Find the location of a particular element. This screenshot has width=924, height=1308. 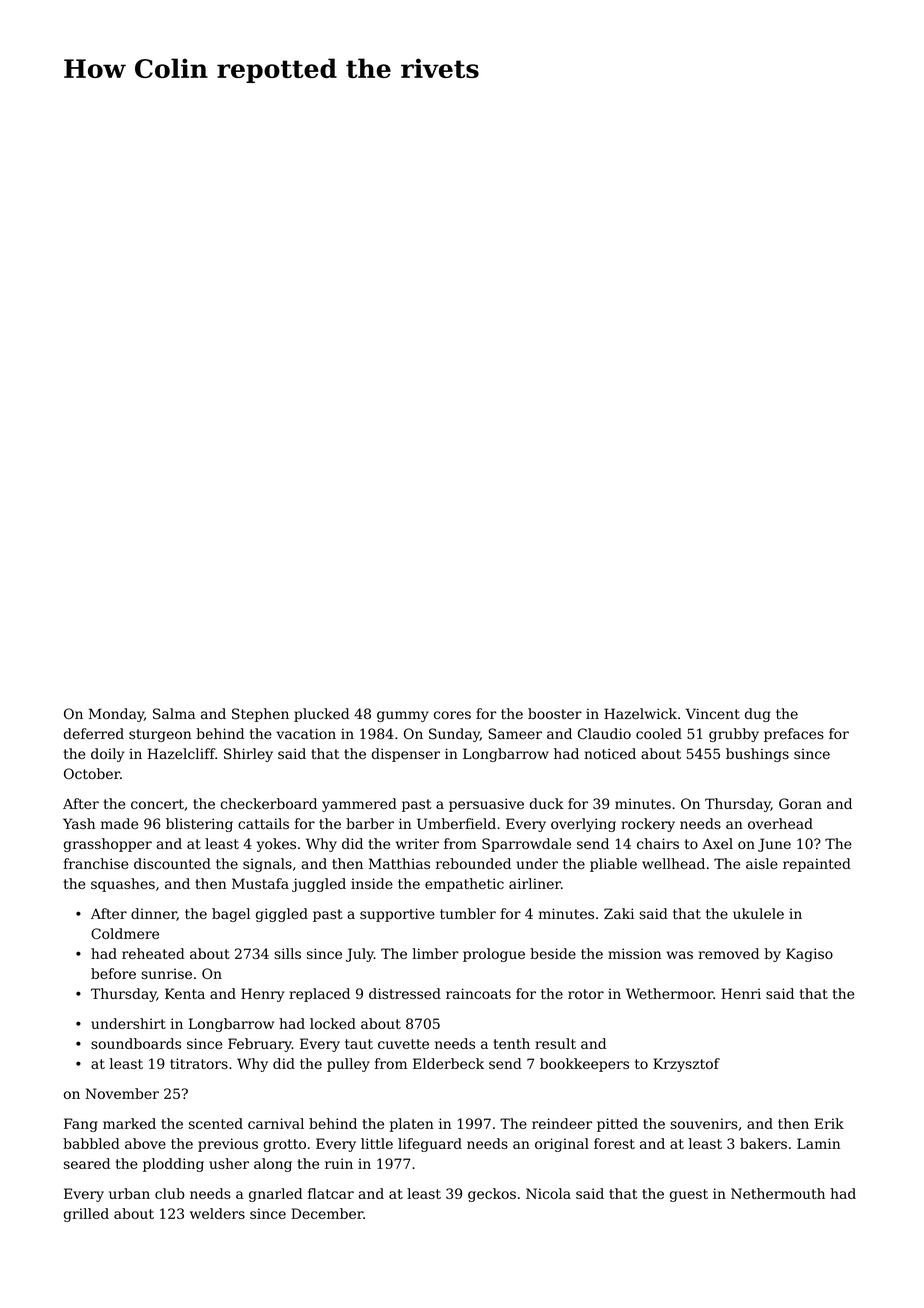

pliable is located at coordinates (613, 865).
